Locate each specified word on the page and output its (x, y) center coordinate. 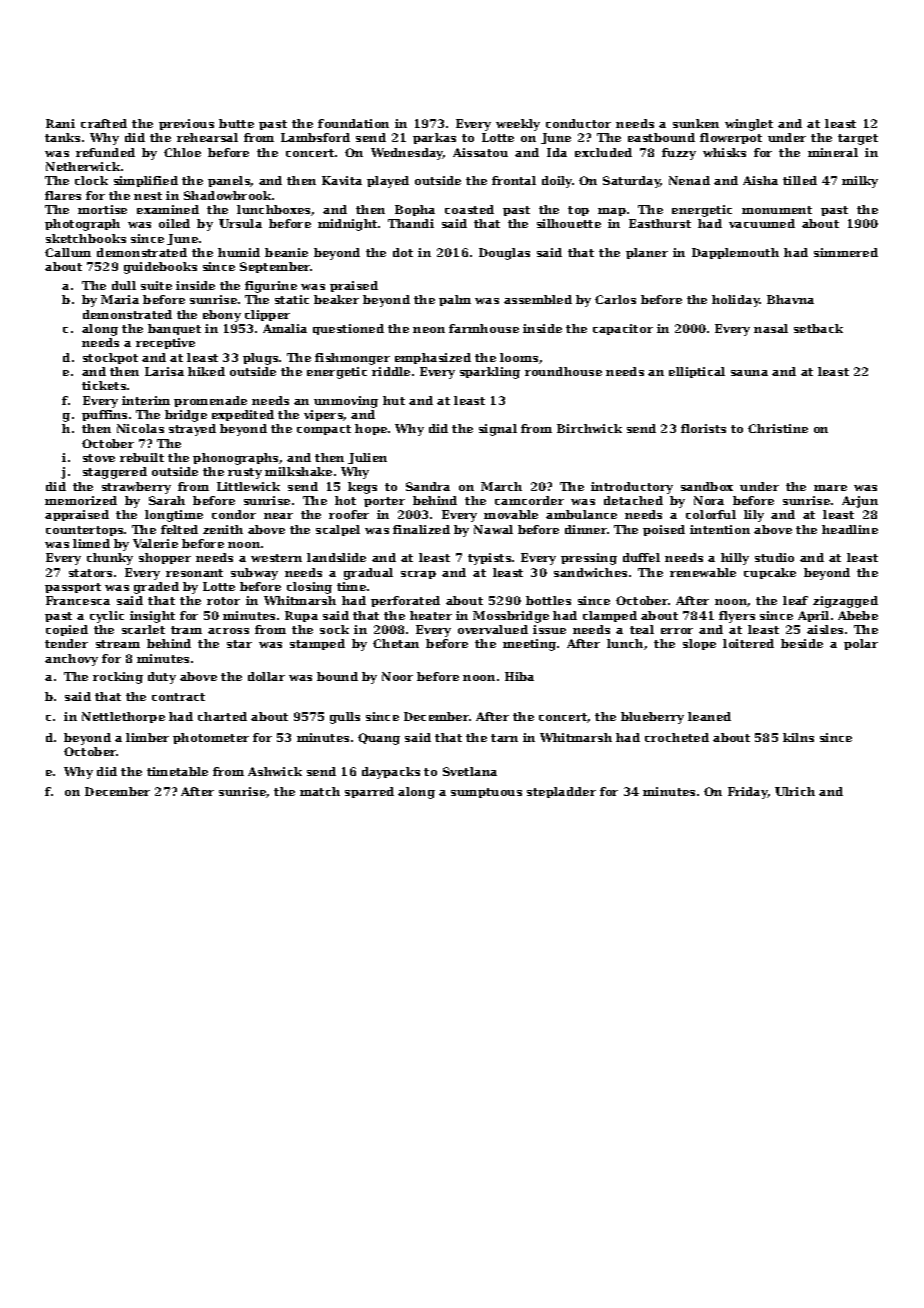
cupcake (770, 573)
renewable (703, 572)
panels (229, 181)
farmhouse (484, 328)
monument (777, 210)
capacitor (623, 329)
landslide (336, 557)
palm (455, 300)
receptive (165, 343)
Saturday (632, 182)
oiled (174, 223)
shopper (165, 558)
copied (67, 630)
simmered (846, 252)
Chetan (396, 643)
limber (147, 737)
